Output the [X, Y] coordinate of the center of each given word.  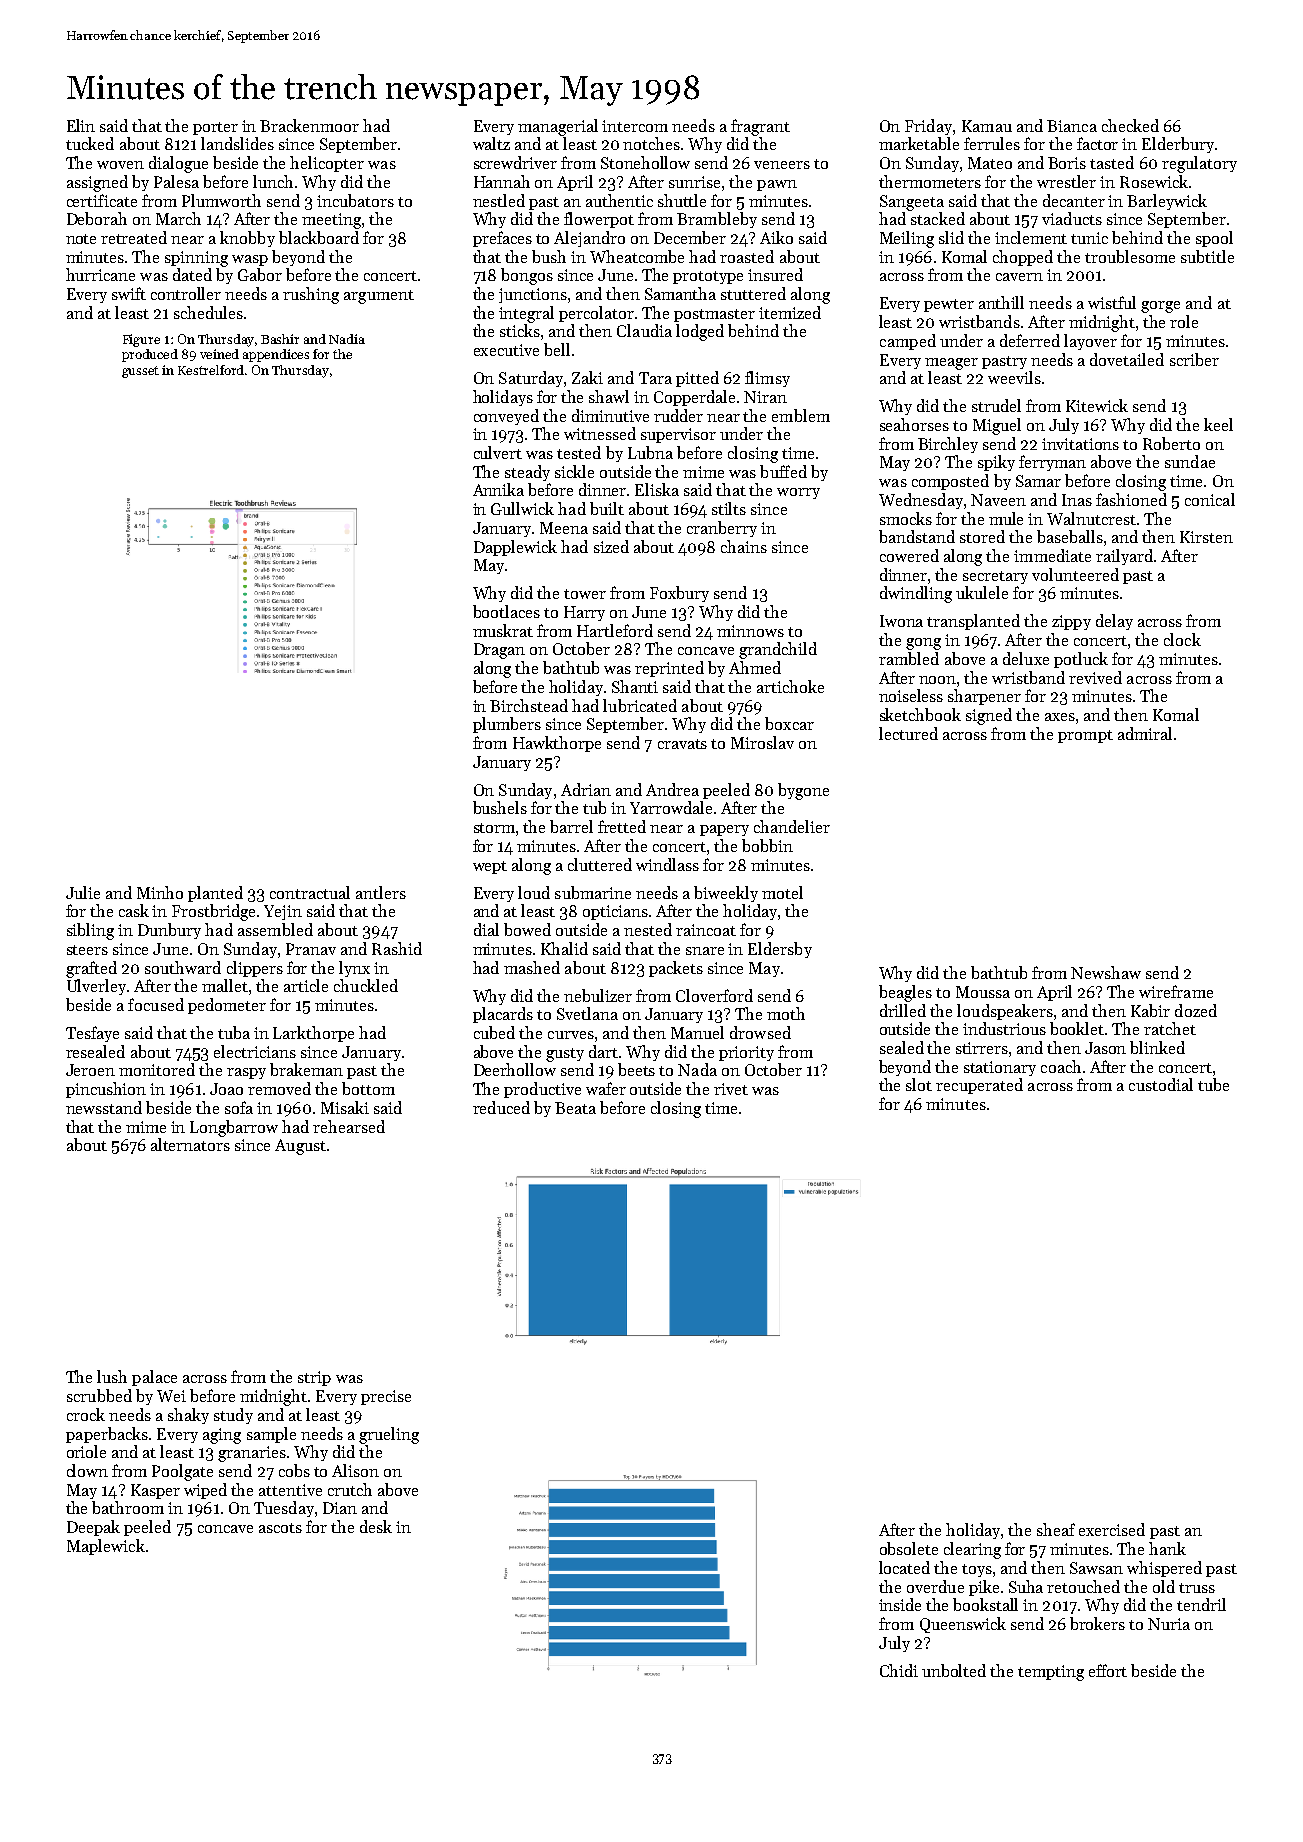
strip [314, 1378]
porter [215, 128]
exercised [1112, 1529]
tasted [1112, 162]
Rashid [397, 948]
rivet [731, 1089]
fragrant [760, 127]
